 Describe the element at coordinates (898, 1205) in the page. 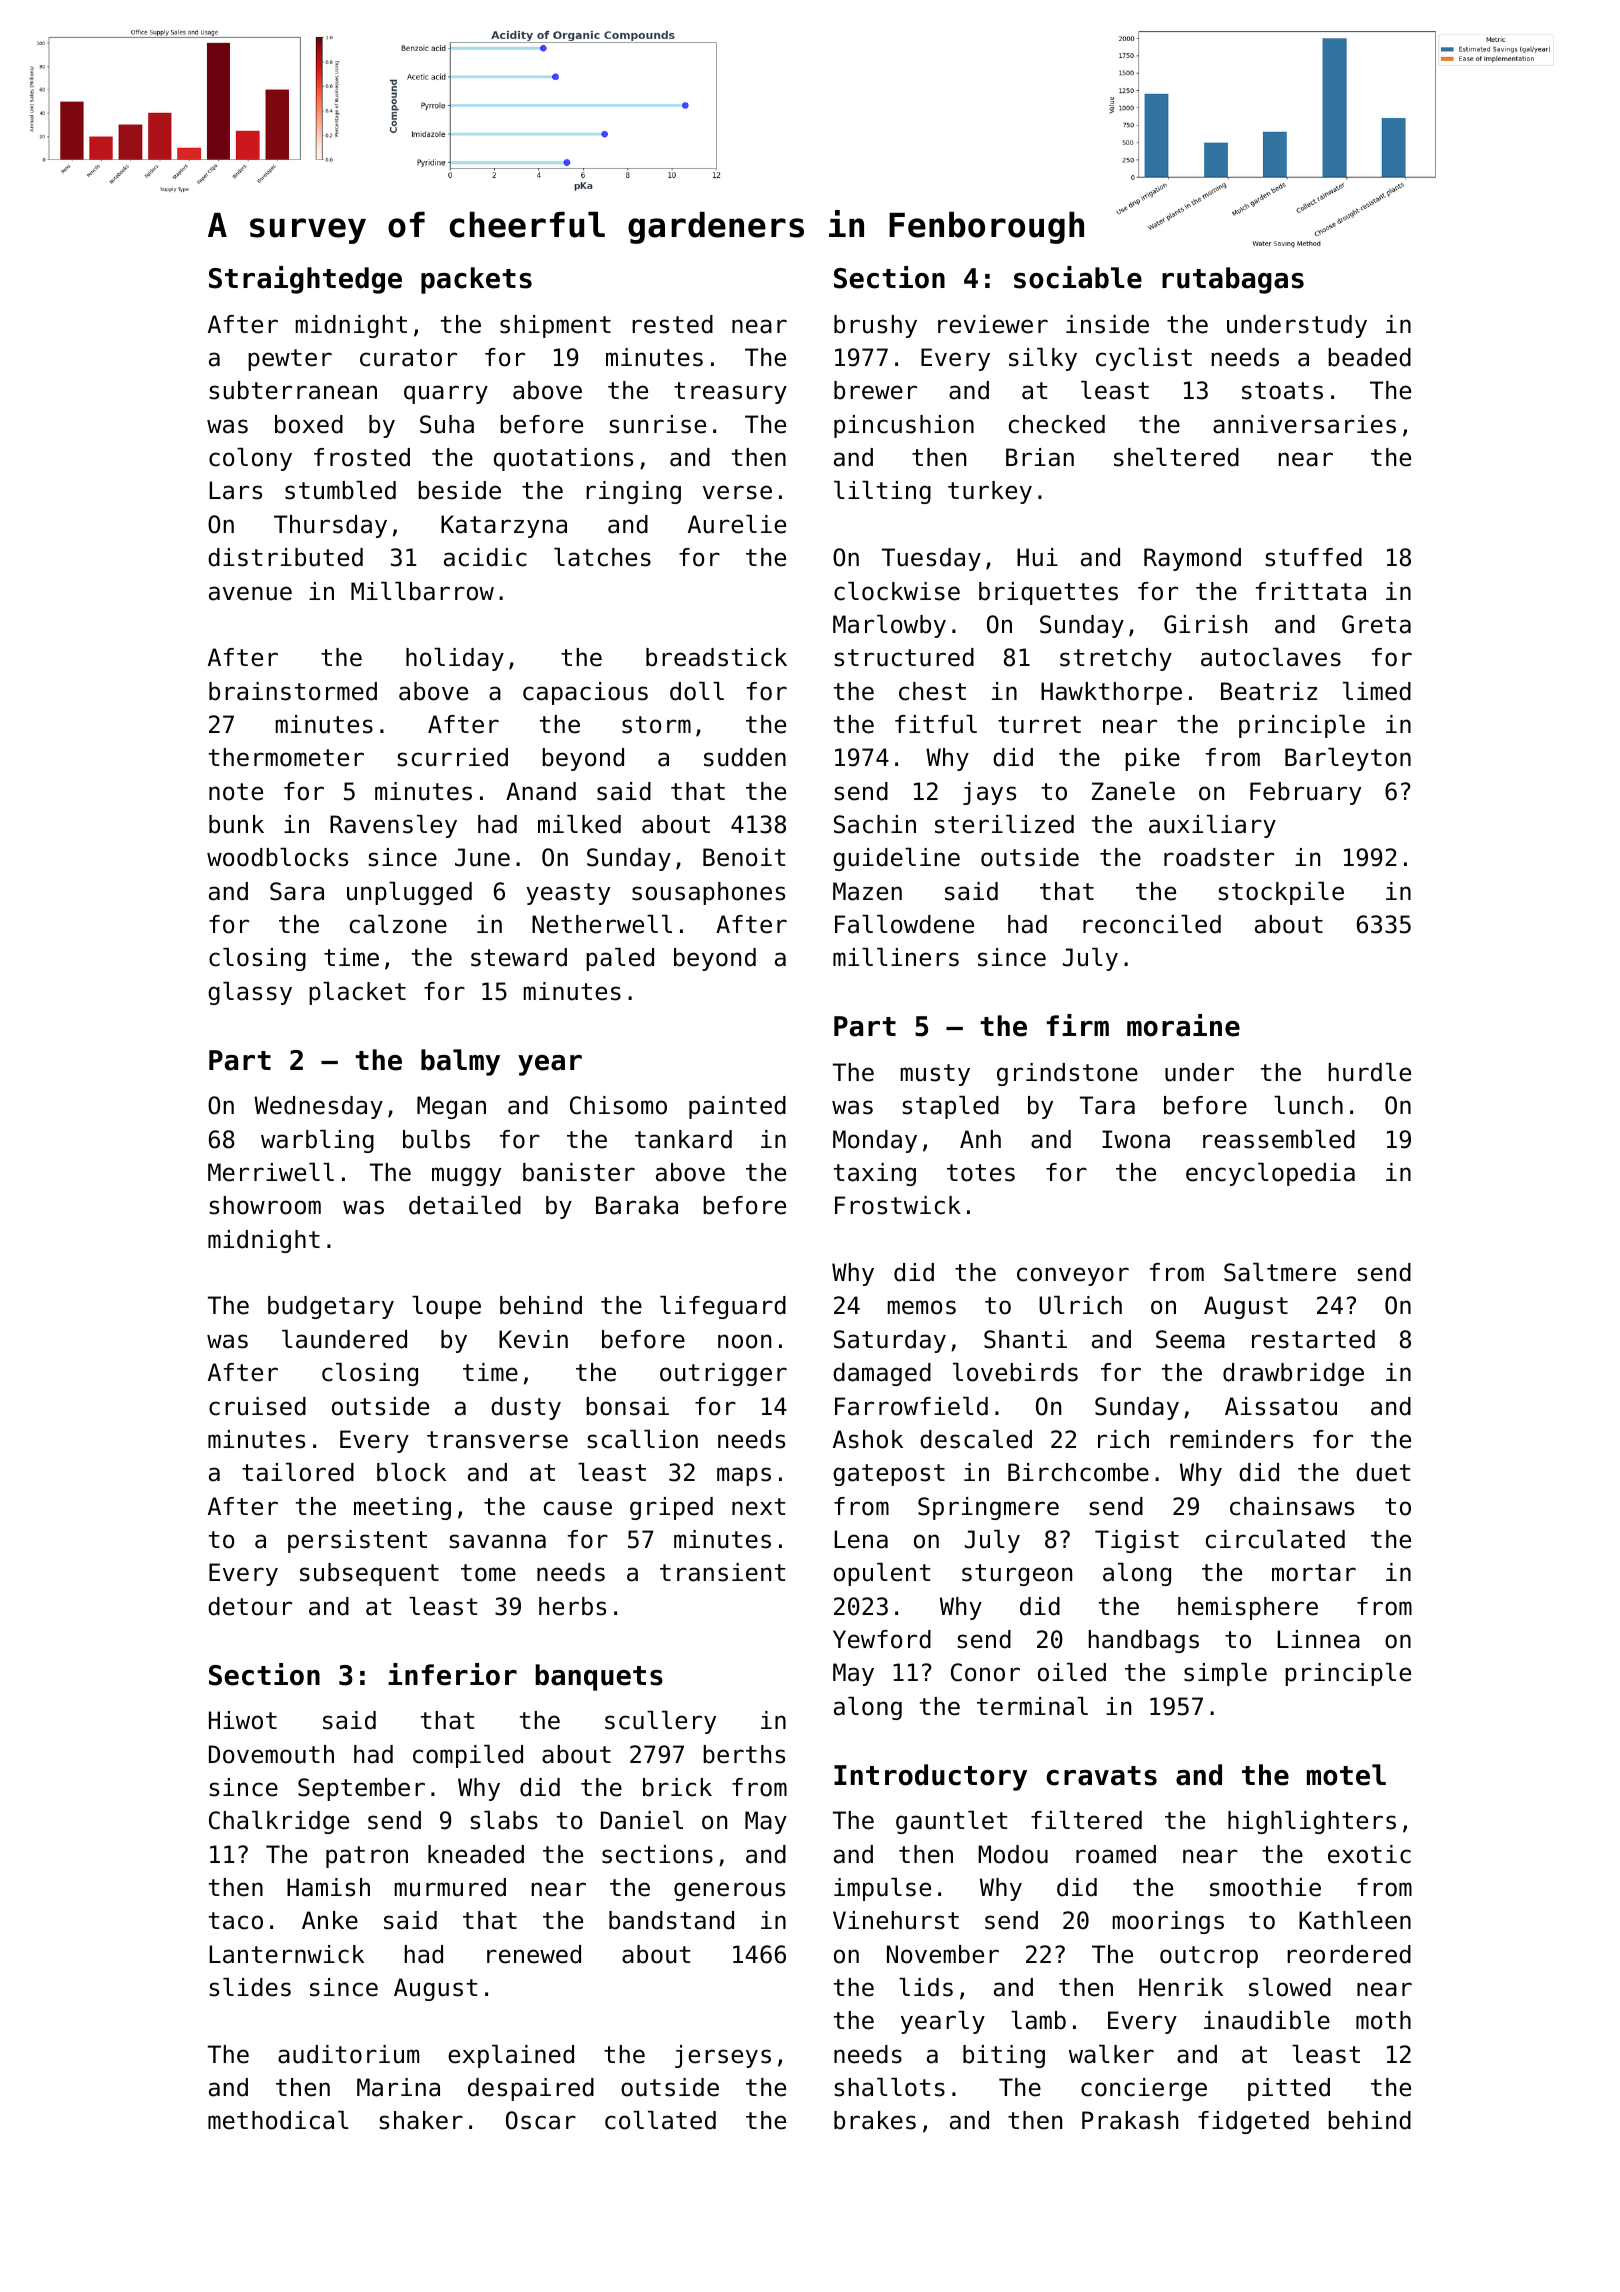

I see `Frostwick` at that location.
